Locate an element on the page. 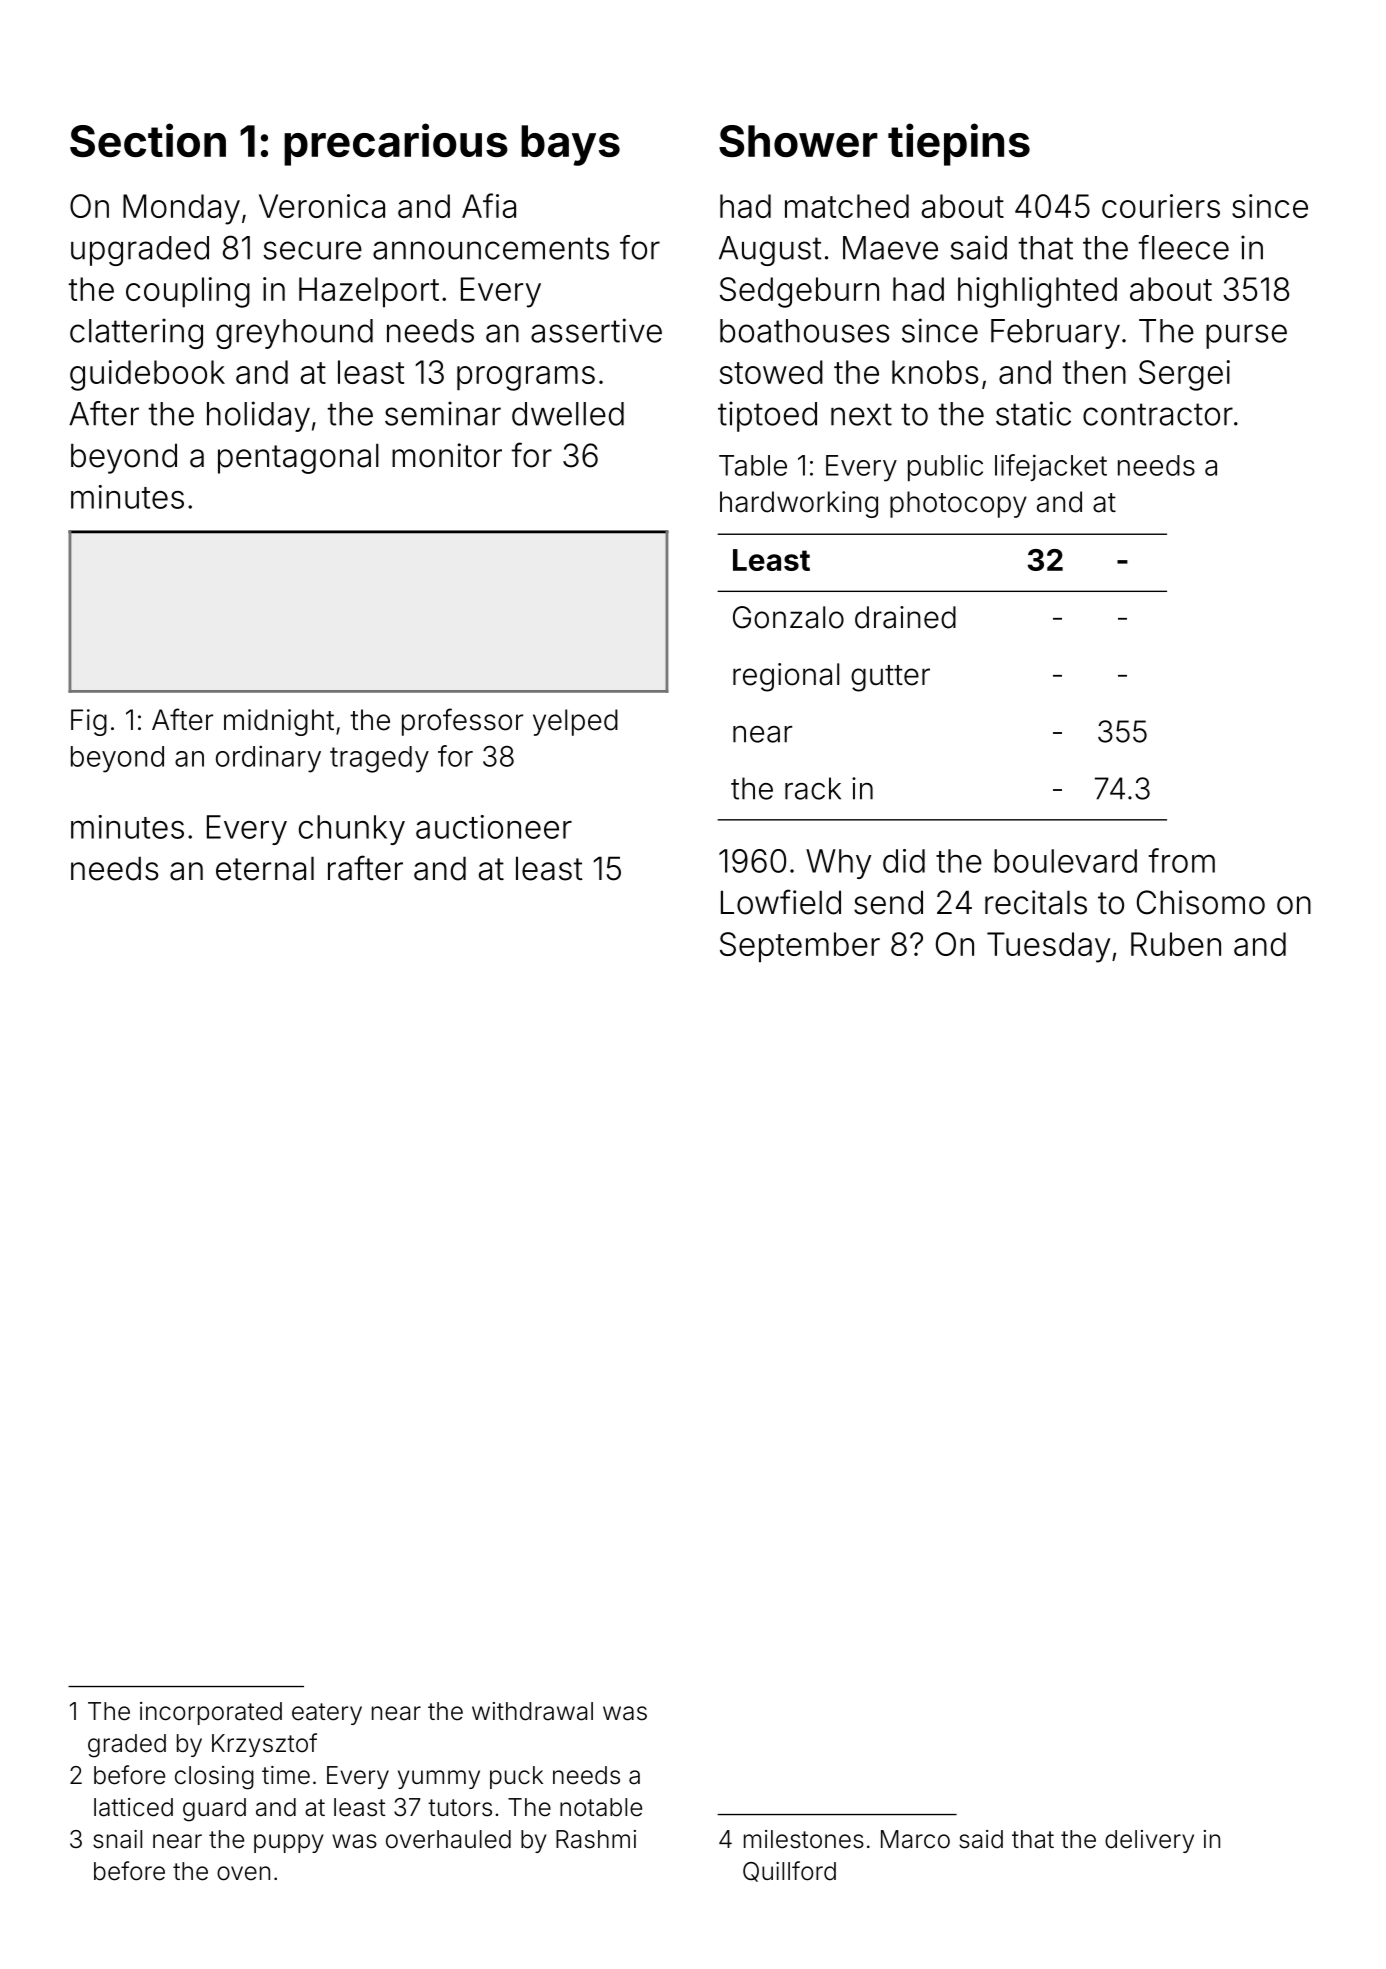 This page has width=1386, height=1969. tiepins is located at coordinates (959, 144).
